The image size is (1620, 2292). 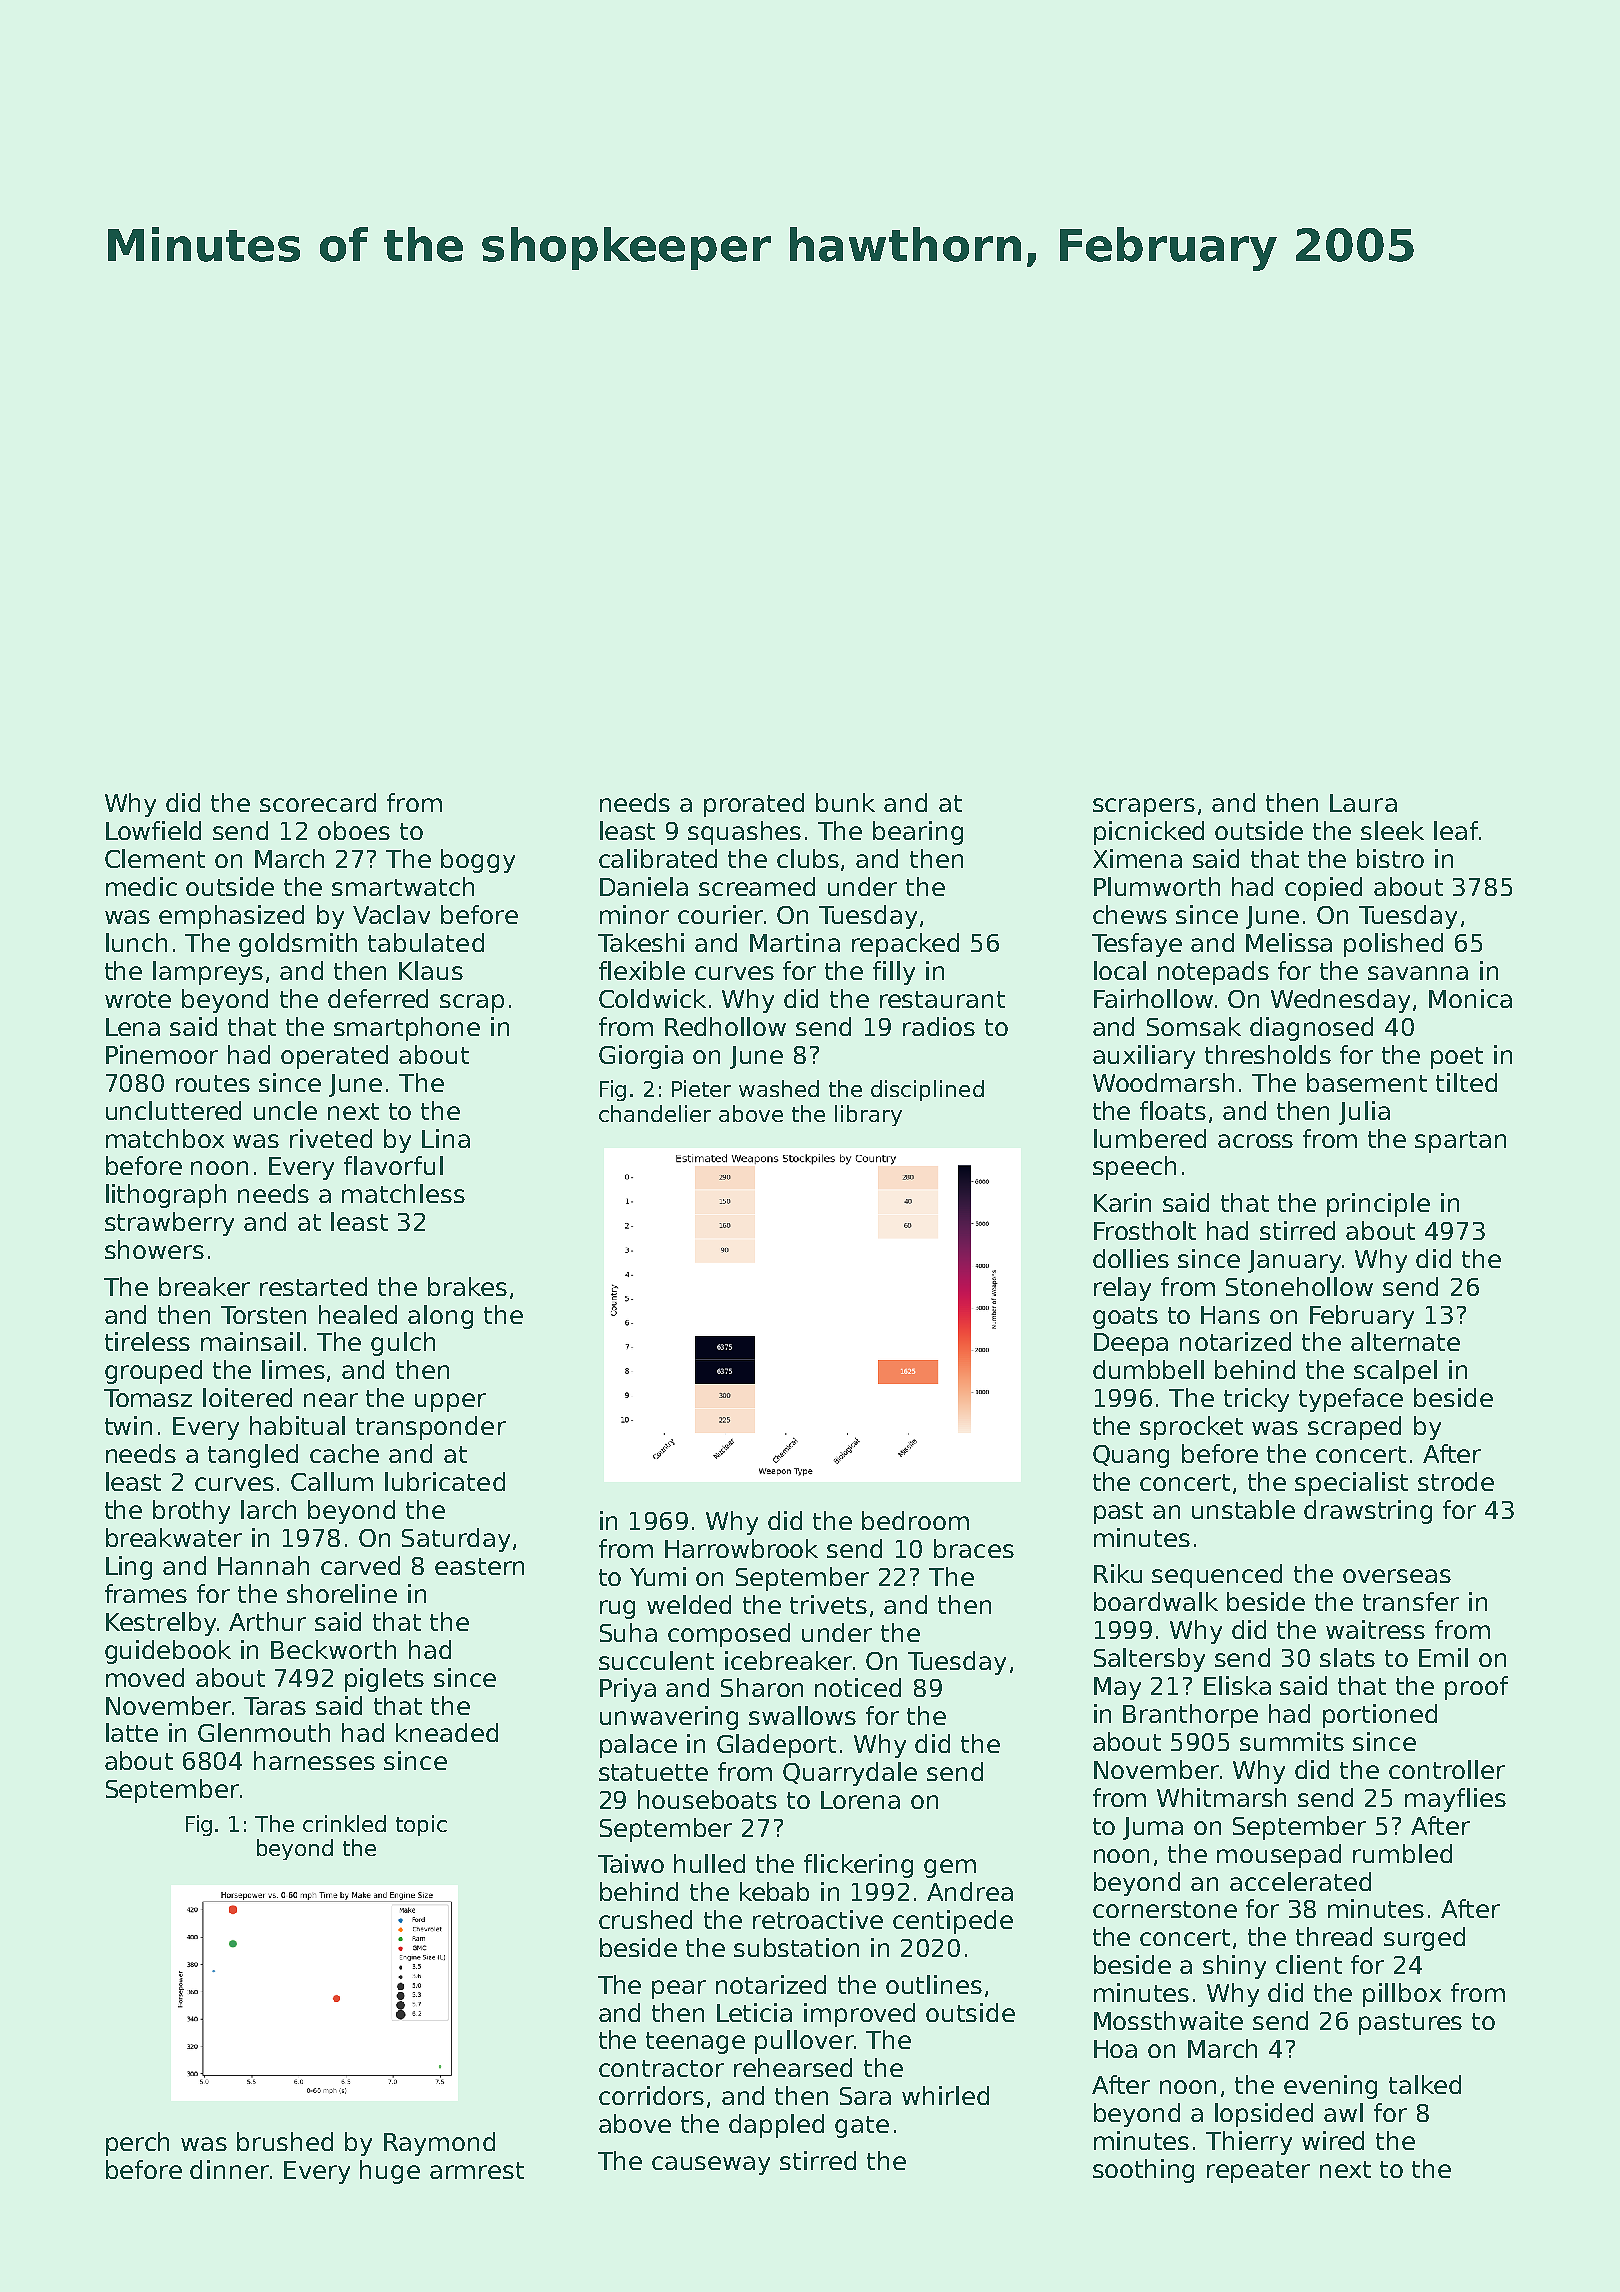 I want to click on savanna, so click(x=1418, y=973).
